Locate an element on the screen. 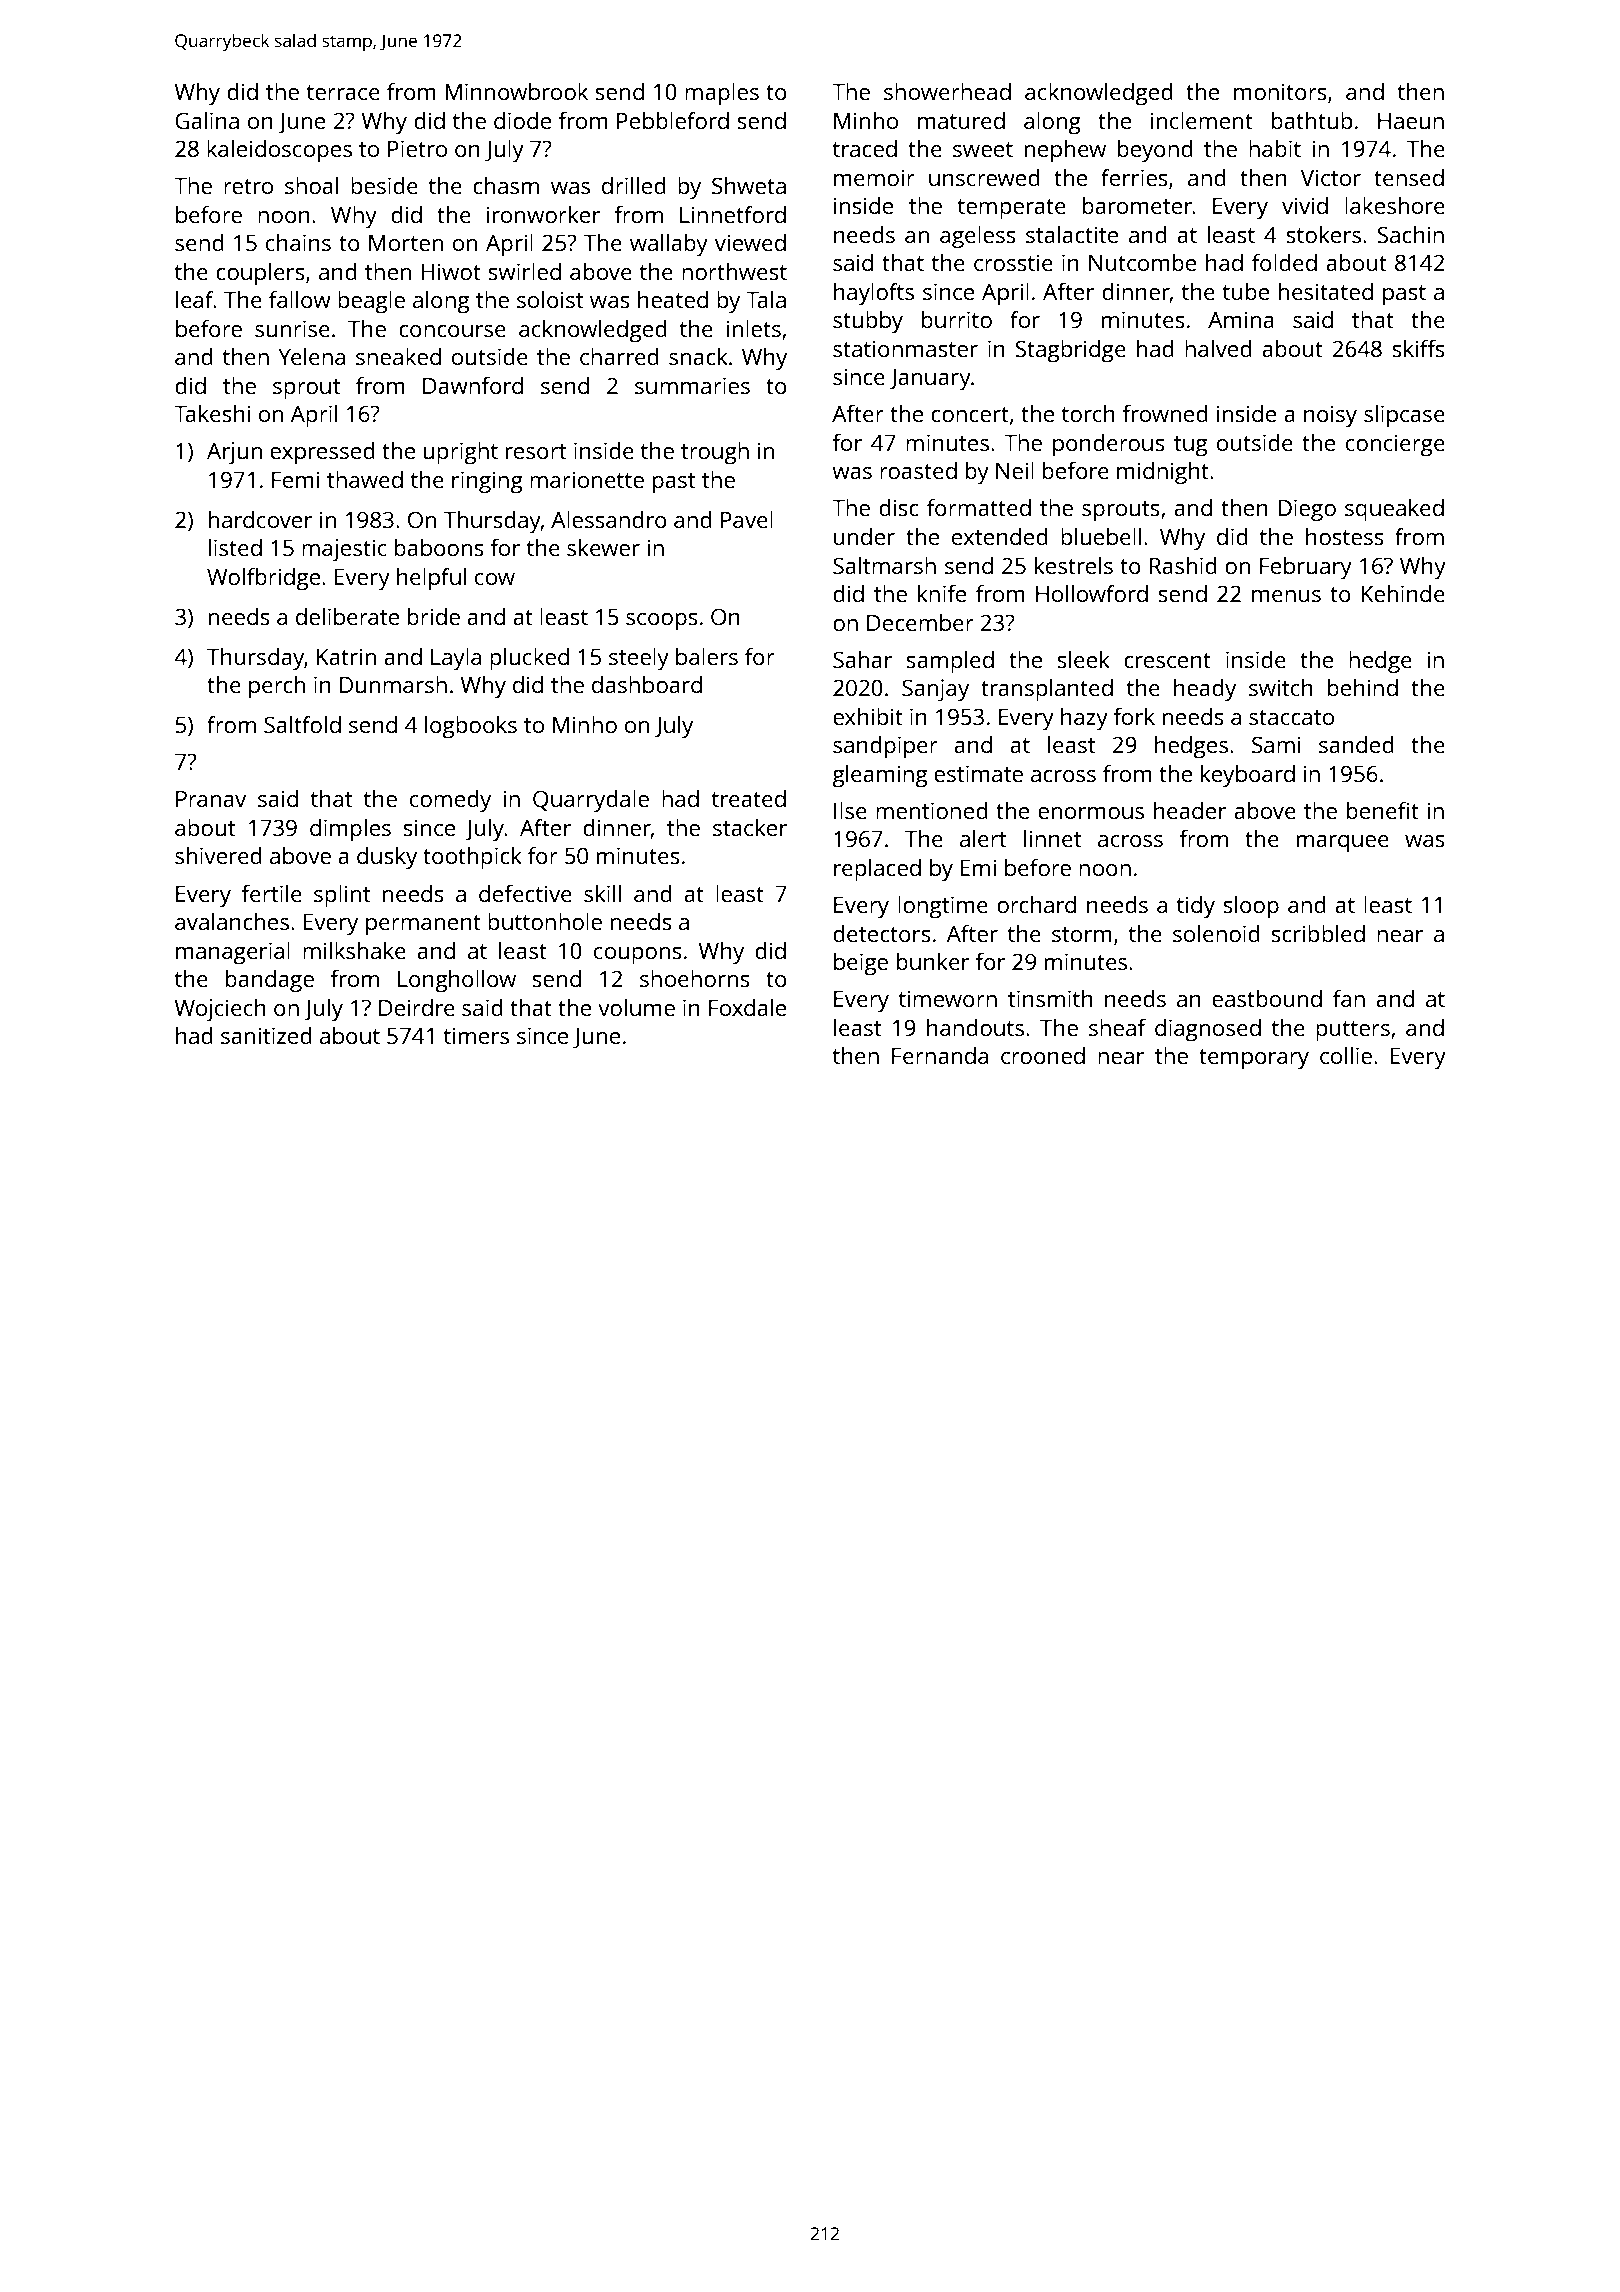 The height and width of the screenshot is (2292, 1620). collie is located at coordinates (1346, 1055).
